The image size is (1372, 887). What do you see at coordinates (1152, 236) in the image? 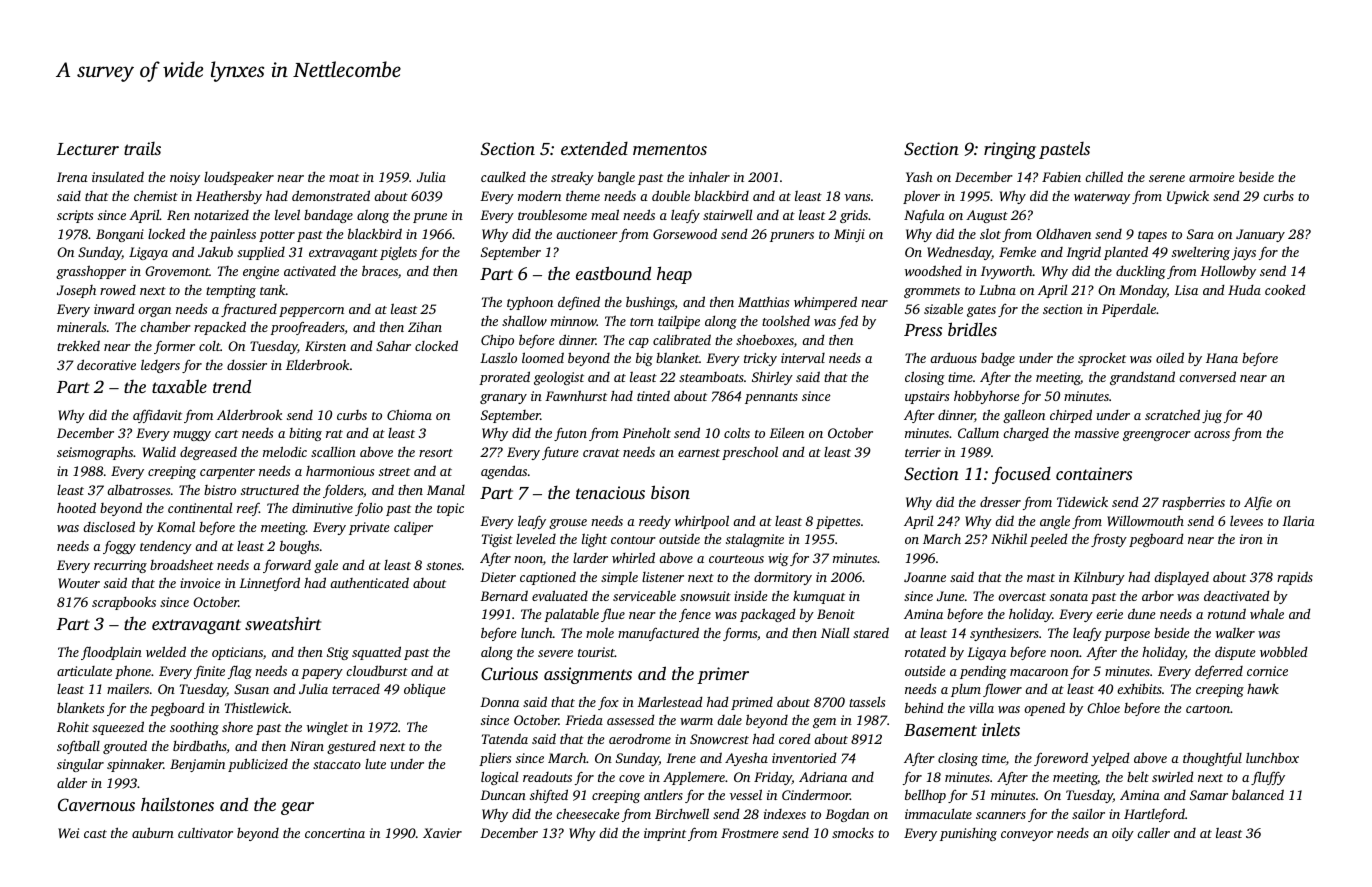
I see `tapes` at bounding box center [1152, 236].
